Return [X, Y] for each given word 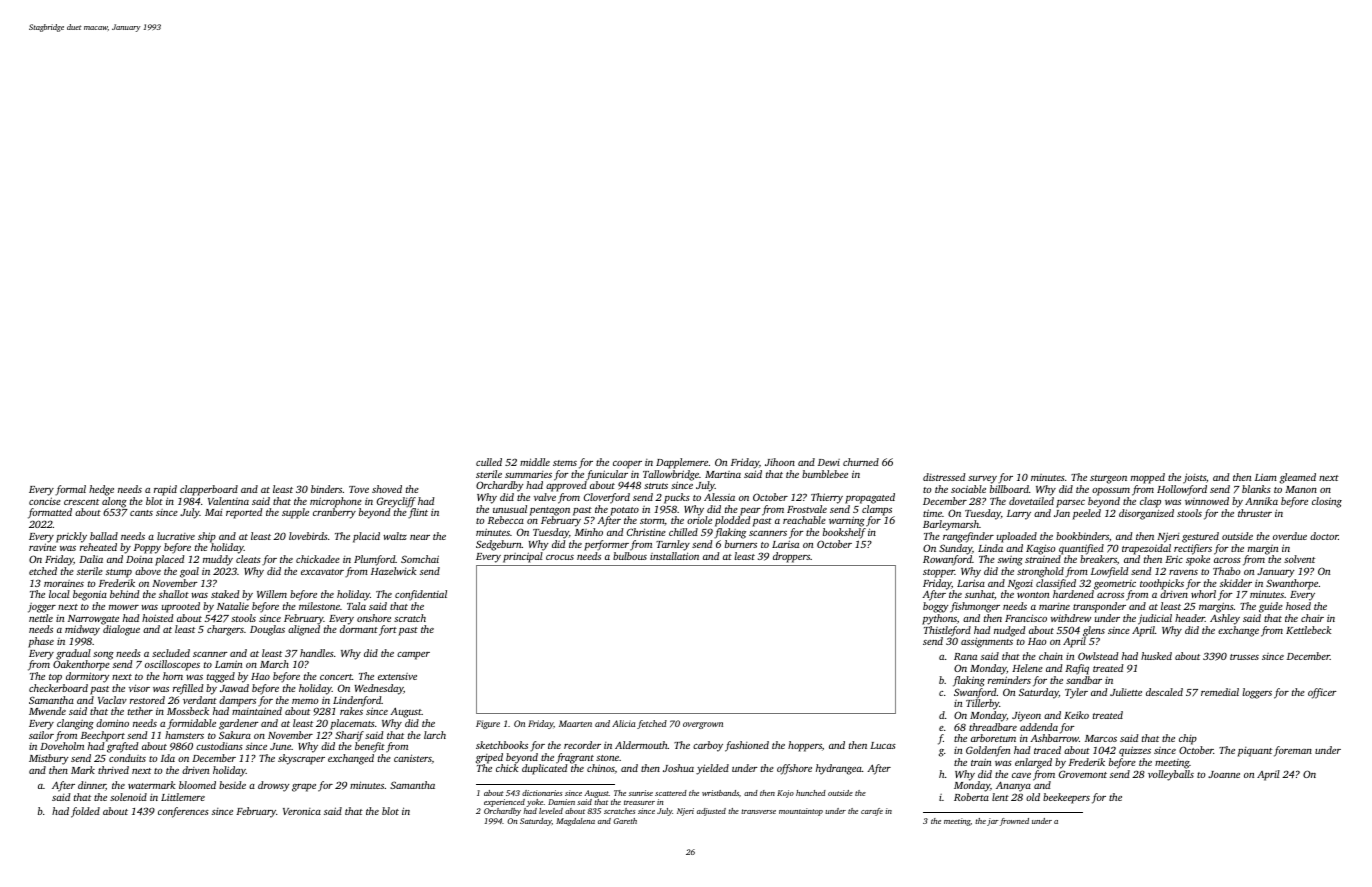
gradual [73, 654]
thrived [113, 770]
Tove [359, 489]
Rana [965, 656]
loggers [1257, 693]
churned [861, 462]
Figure [488, 724]
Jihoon [780, 462]
